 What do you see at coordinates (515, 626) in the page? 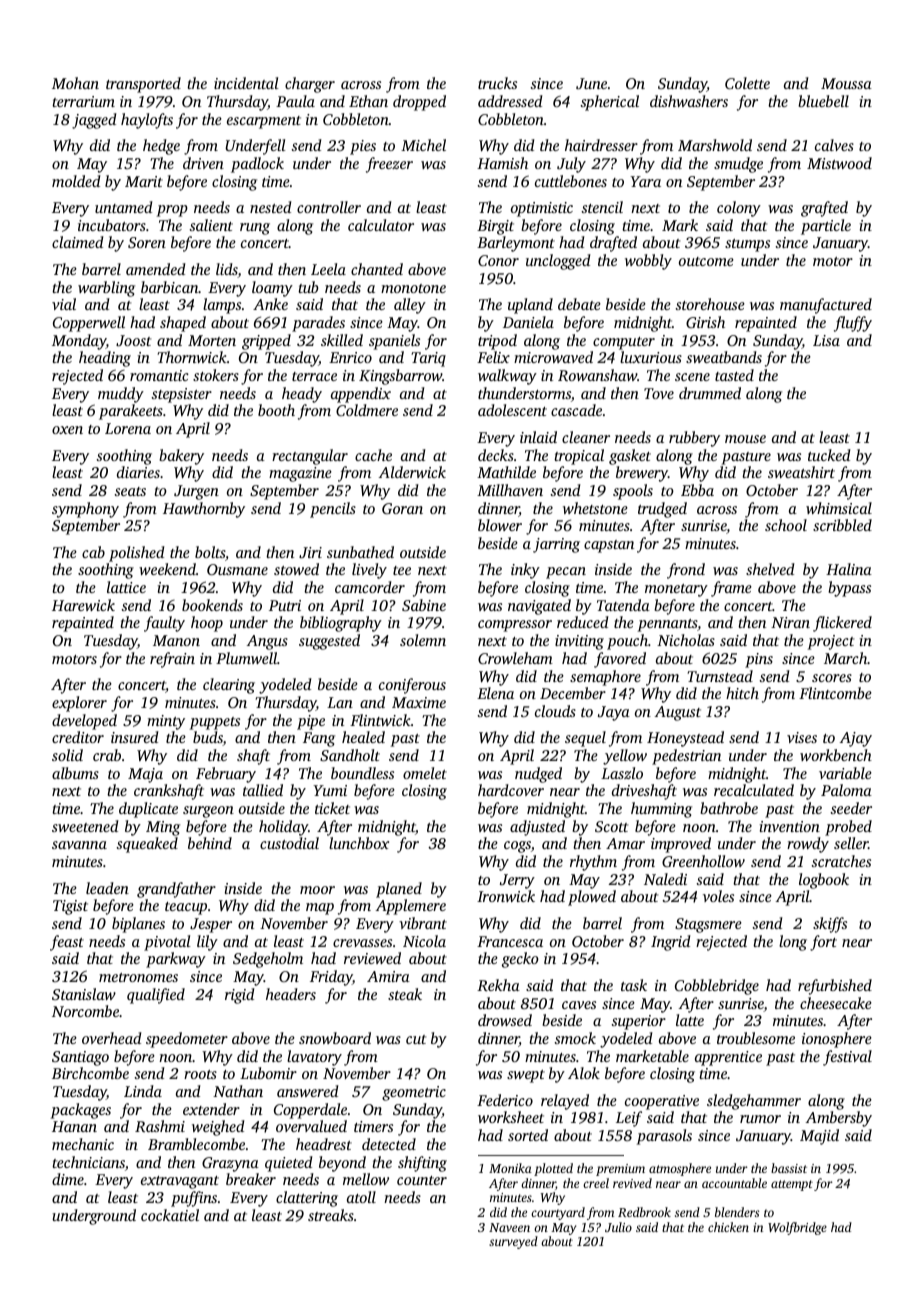
I see `compressor` at bounding box center [515, 626].
